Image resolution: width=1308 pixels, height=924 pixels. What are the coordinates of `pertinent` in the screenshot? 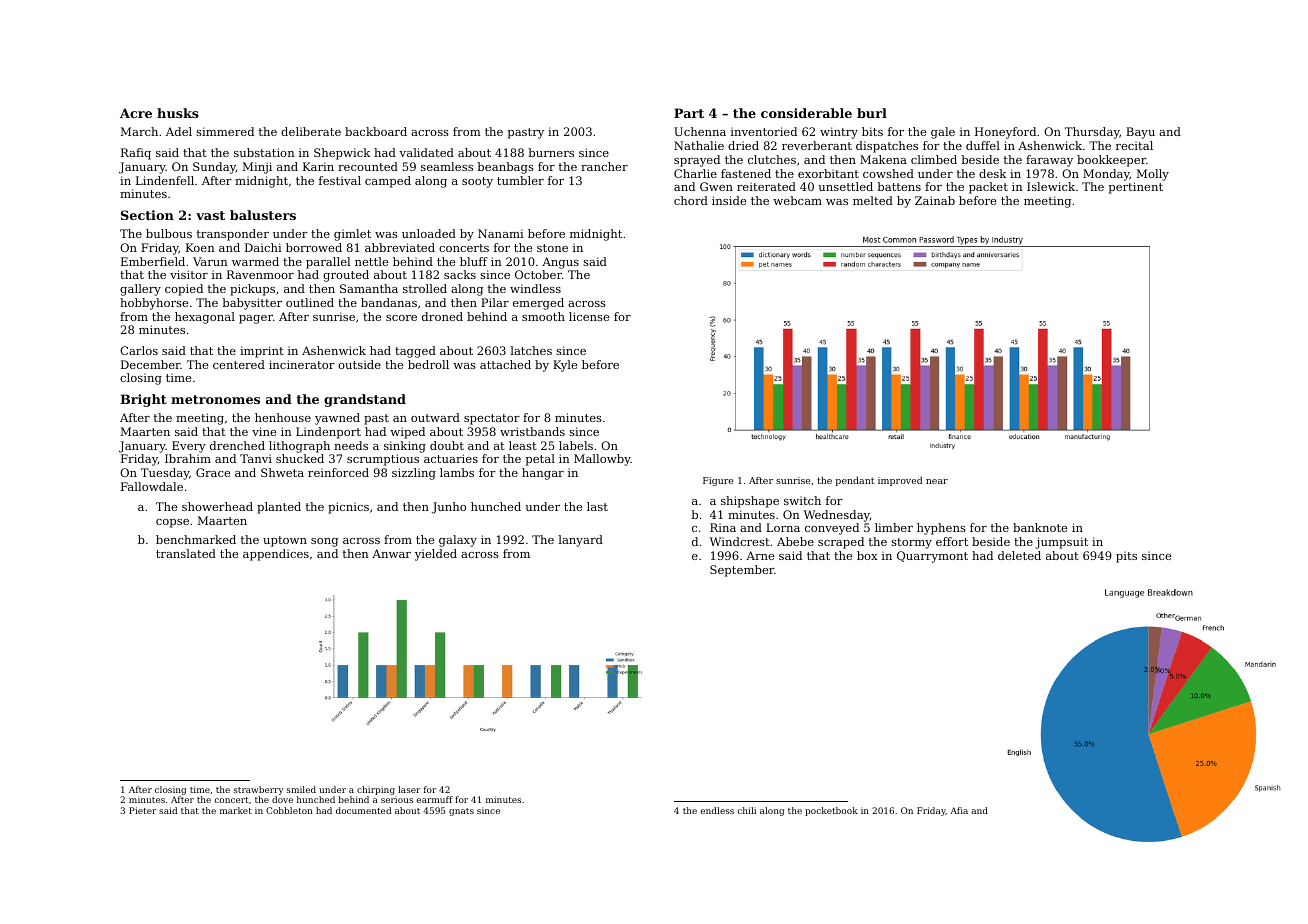 It's located at (1136, 188).
